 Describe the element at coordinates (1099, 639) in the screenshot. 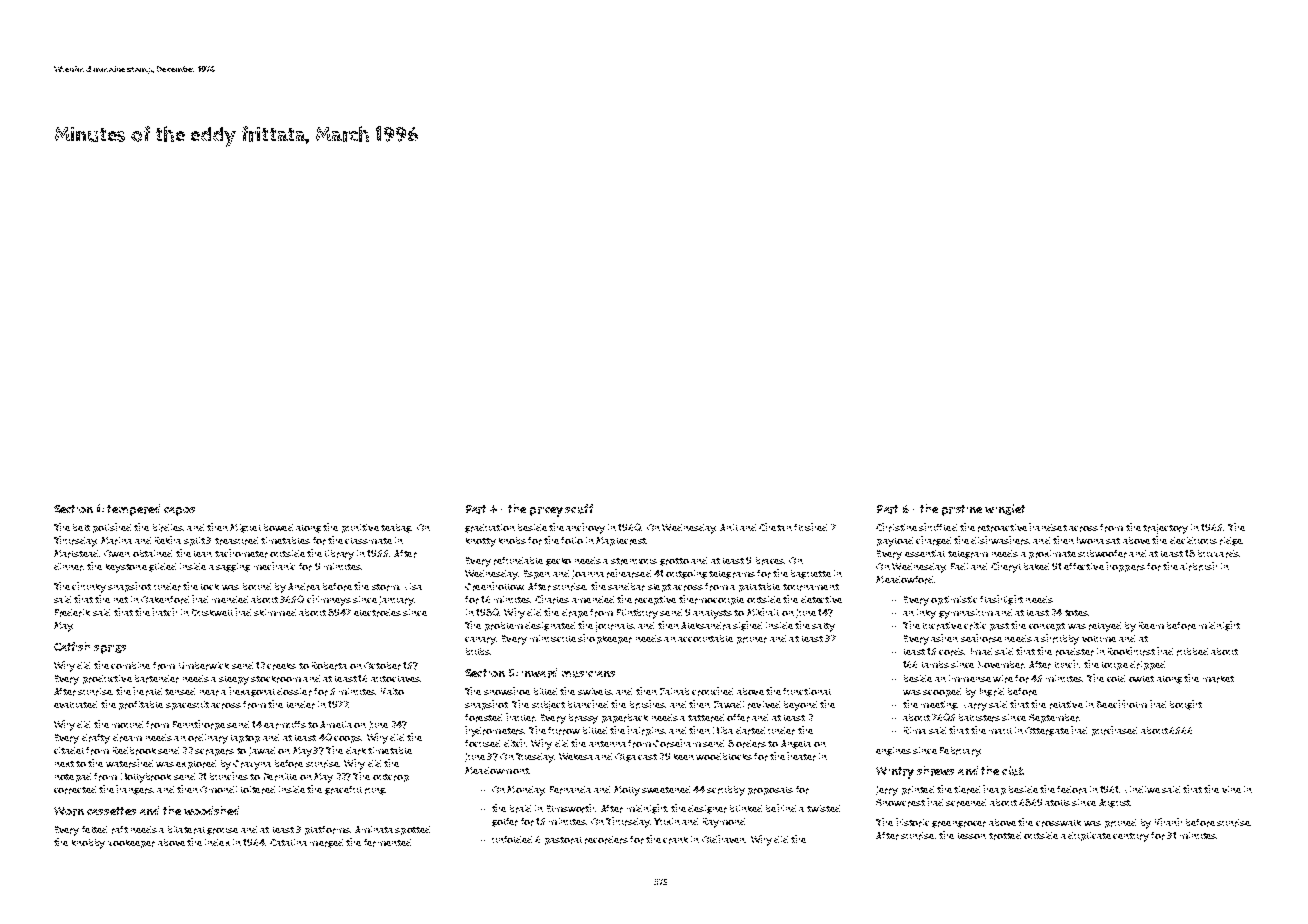

I see `volume` at that location.
